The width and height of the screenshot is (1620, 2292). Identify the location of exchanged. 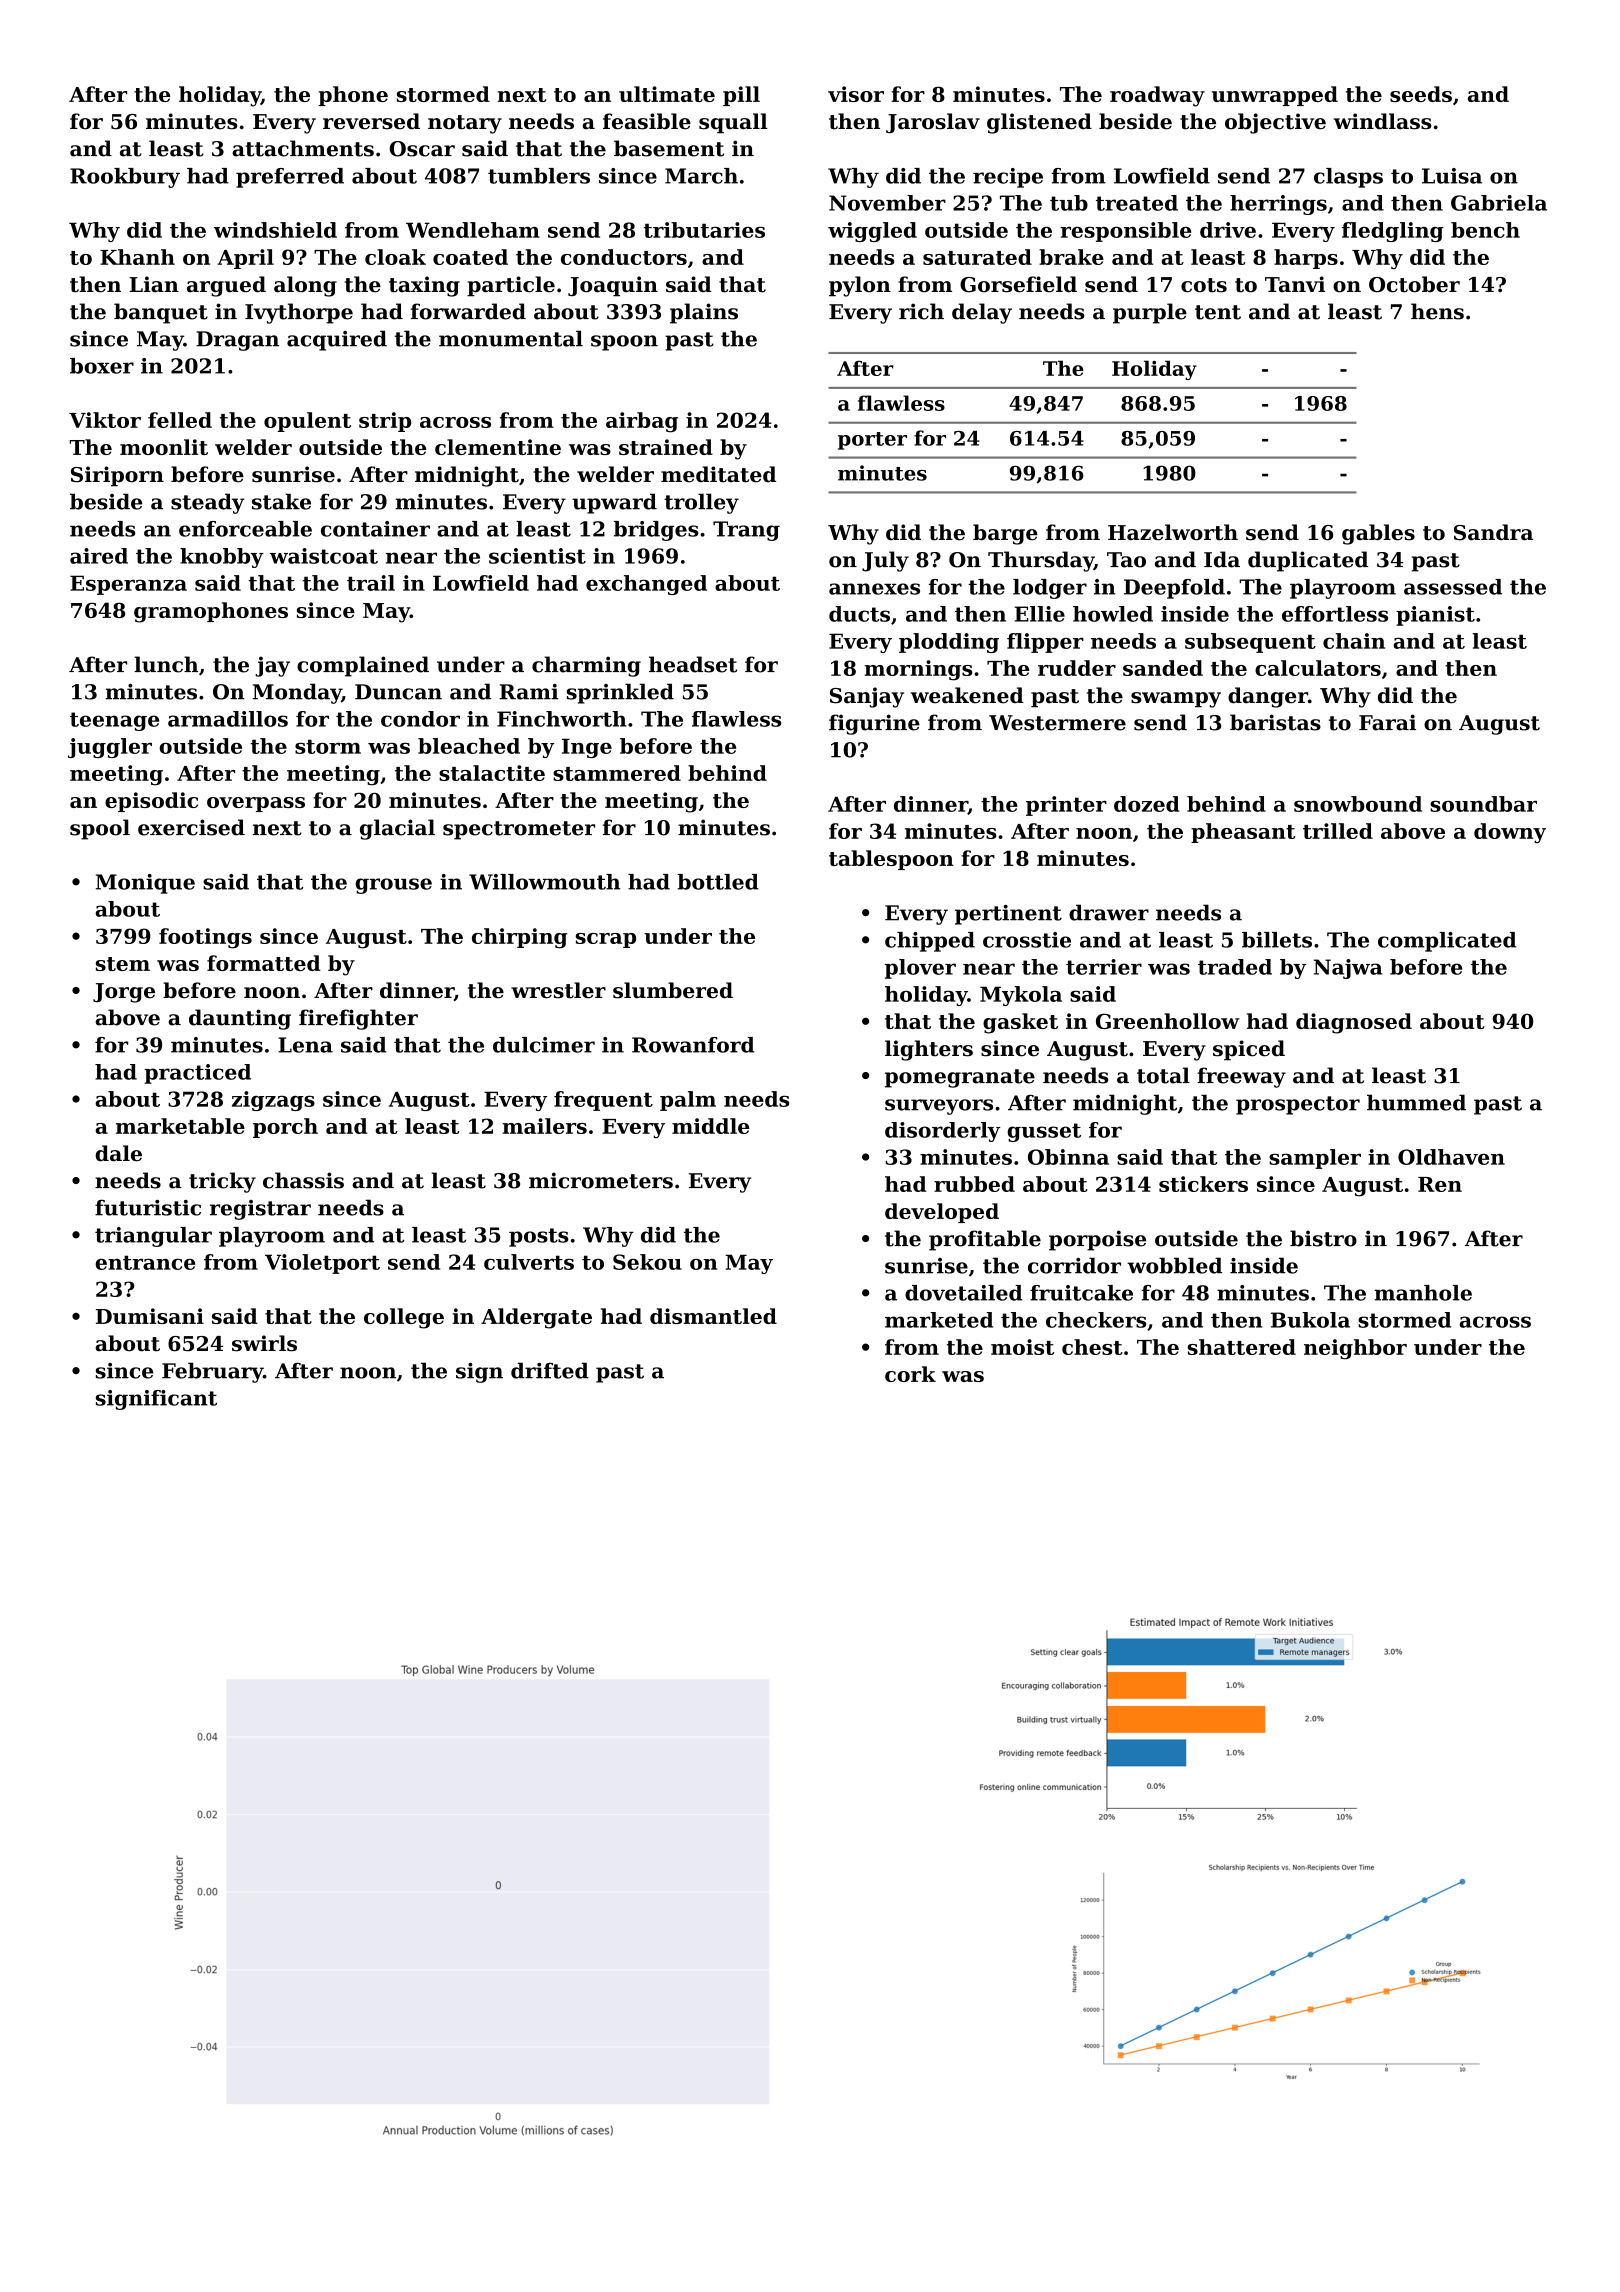
(646, 585).
